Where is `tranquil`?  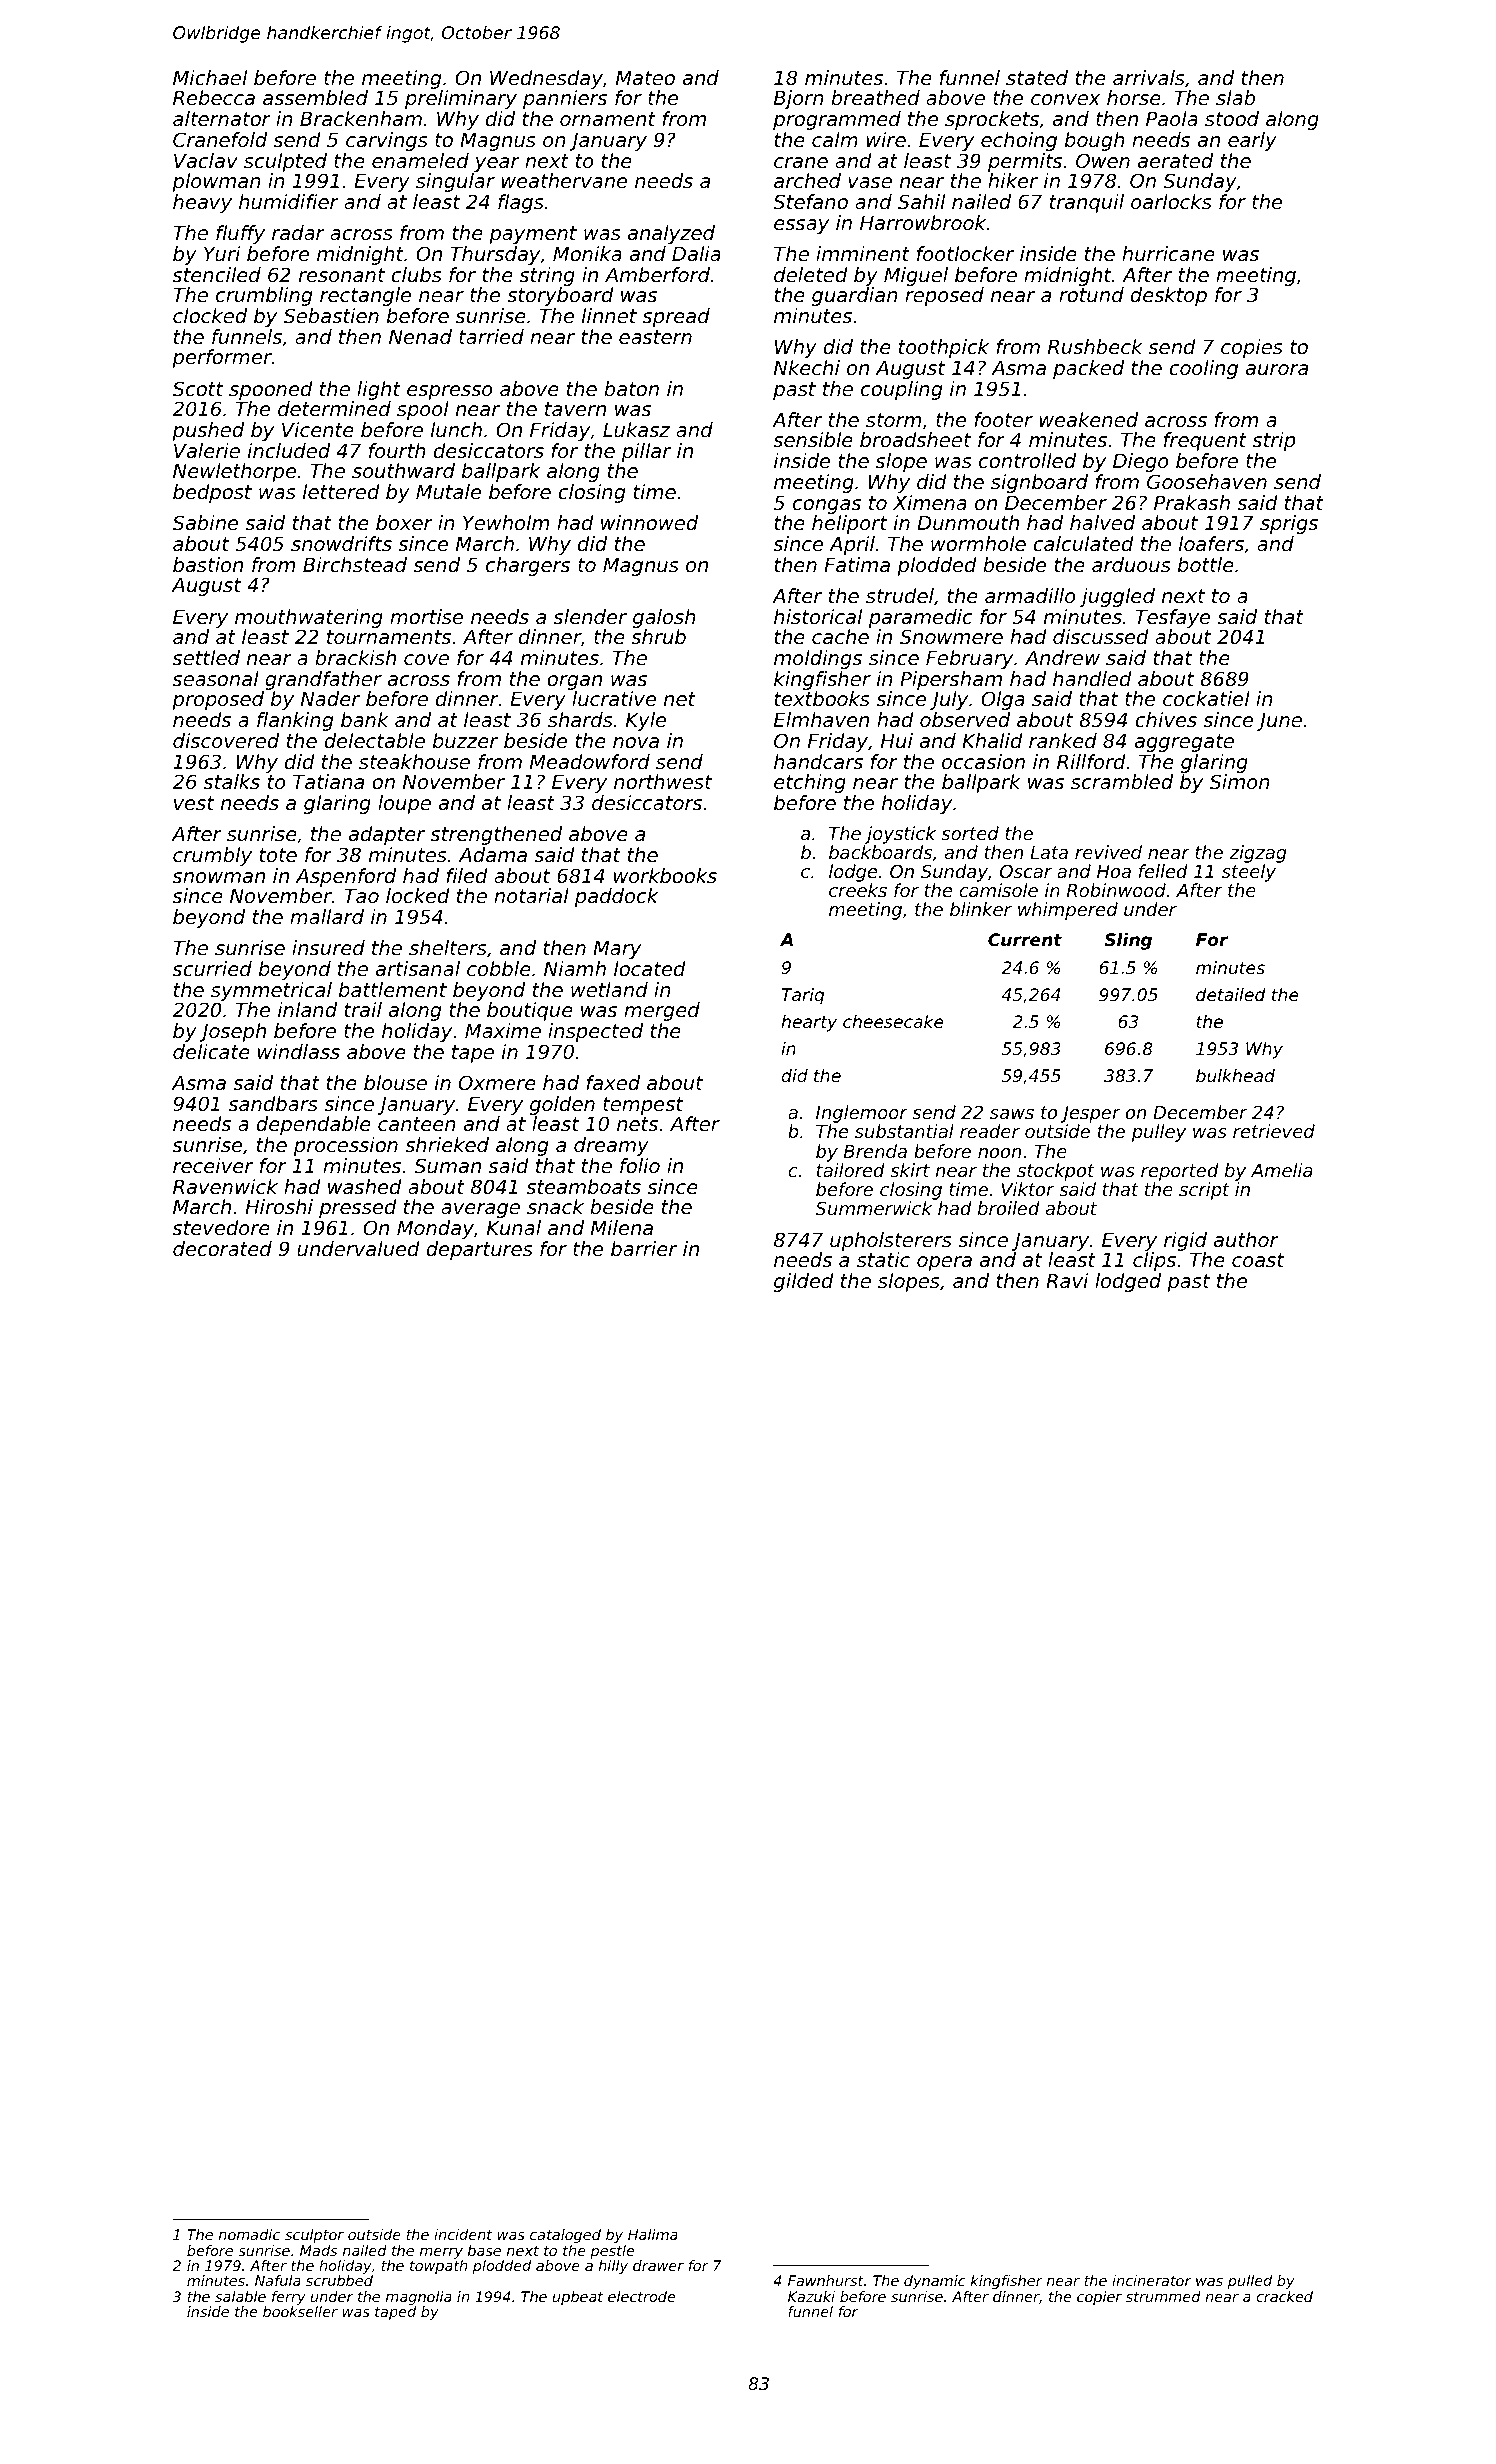 tranquil is located at coordinates (1087, 203).
